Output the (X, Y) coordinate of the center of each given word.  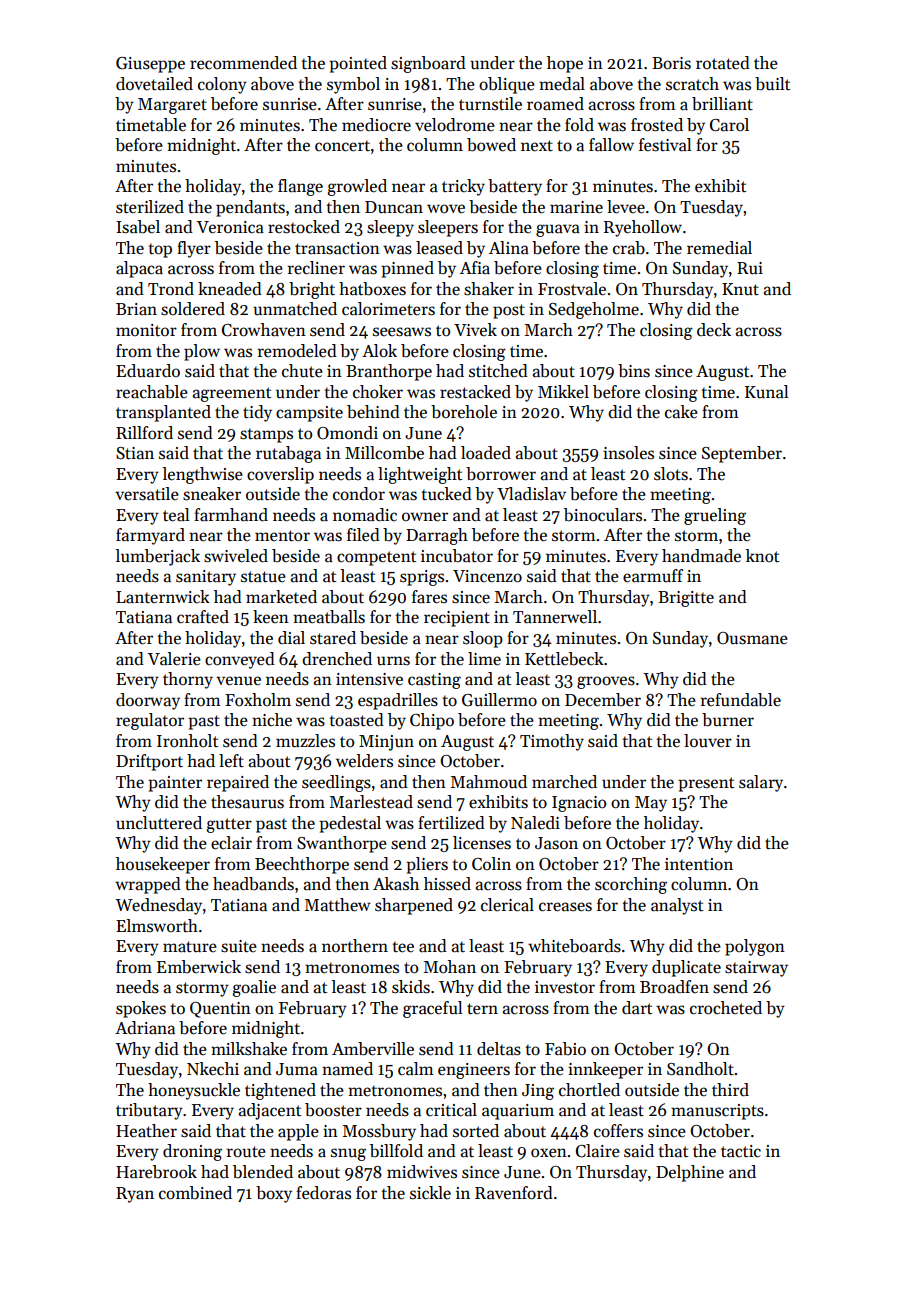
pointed (358, 64)
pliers (427, 865)
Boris (671, 63)
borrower (501, 474)
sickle (430, 1193)
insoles (628, 453)
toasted (357, 720)
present (706, 784)
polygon (755, 947)
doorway (148, 701)
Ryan (135, 1195)
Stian (135, 453)
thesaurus (247, 802)
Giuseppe (150, 65)
